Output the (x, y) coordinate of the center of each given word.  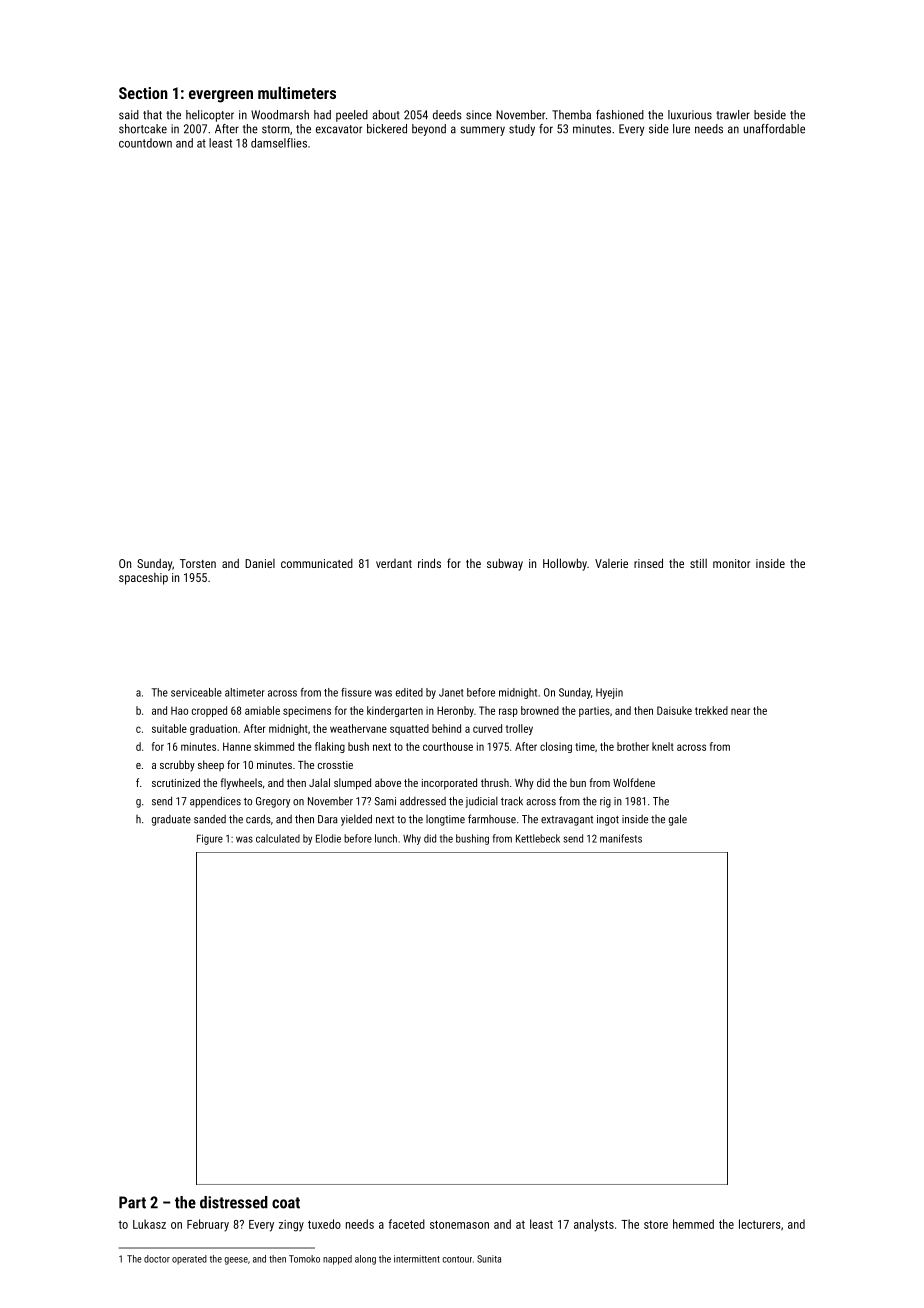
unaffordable (774, 129)
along (365, 1260)
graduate (171, 820)
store (656, 1224)
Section (143, 93)
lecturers (759, 1224)
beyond (429, 130)
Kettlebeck (538, 838)
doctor (157, 1259)
